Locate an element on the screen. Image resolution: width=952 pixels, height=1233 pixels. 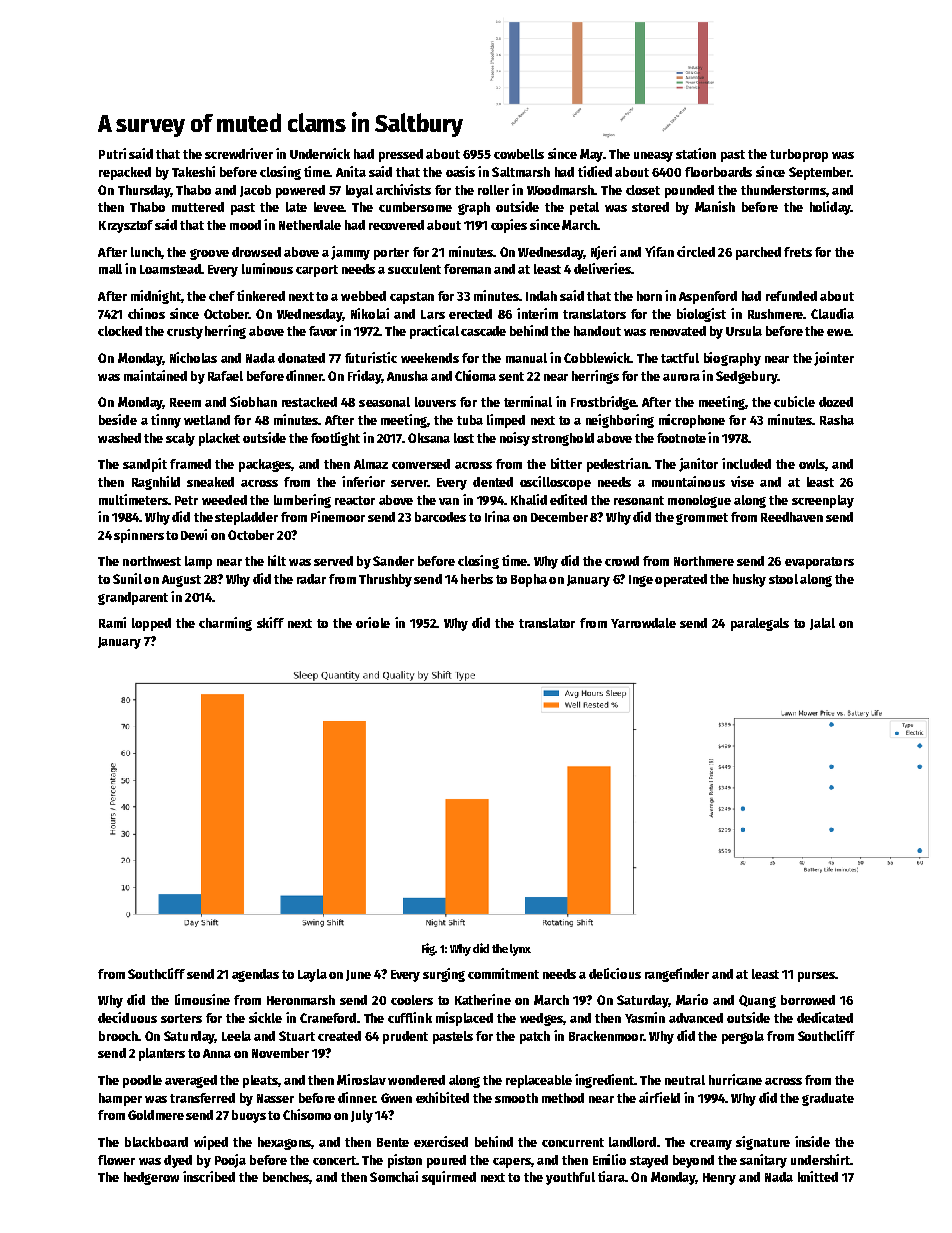
cowbells is located at coordinates (519, 154).
